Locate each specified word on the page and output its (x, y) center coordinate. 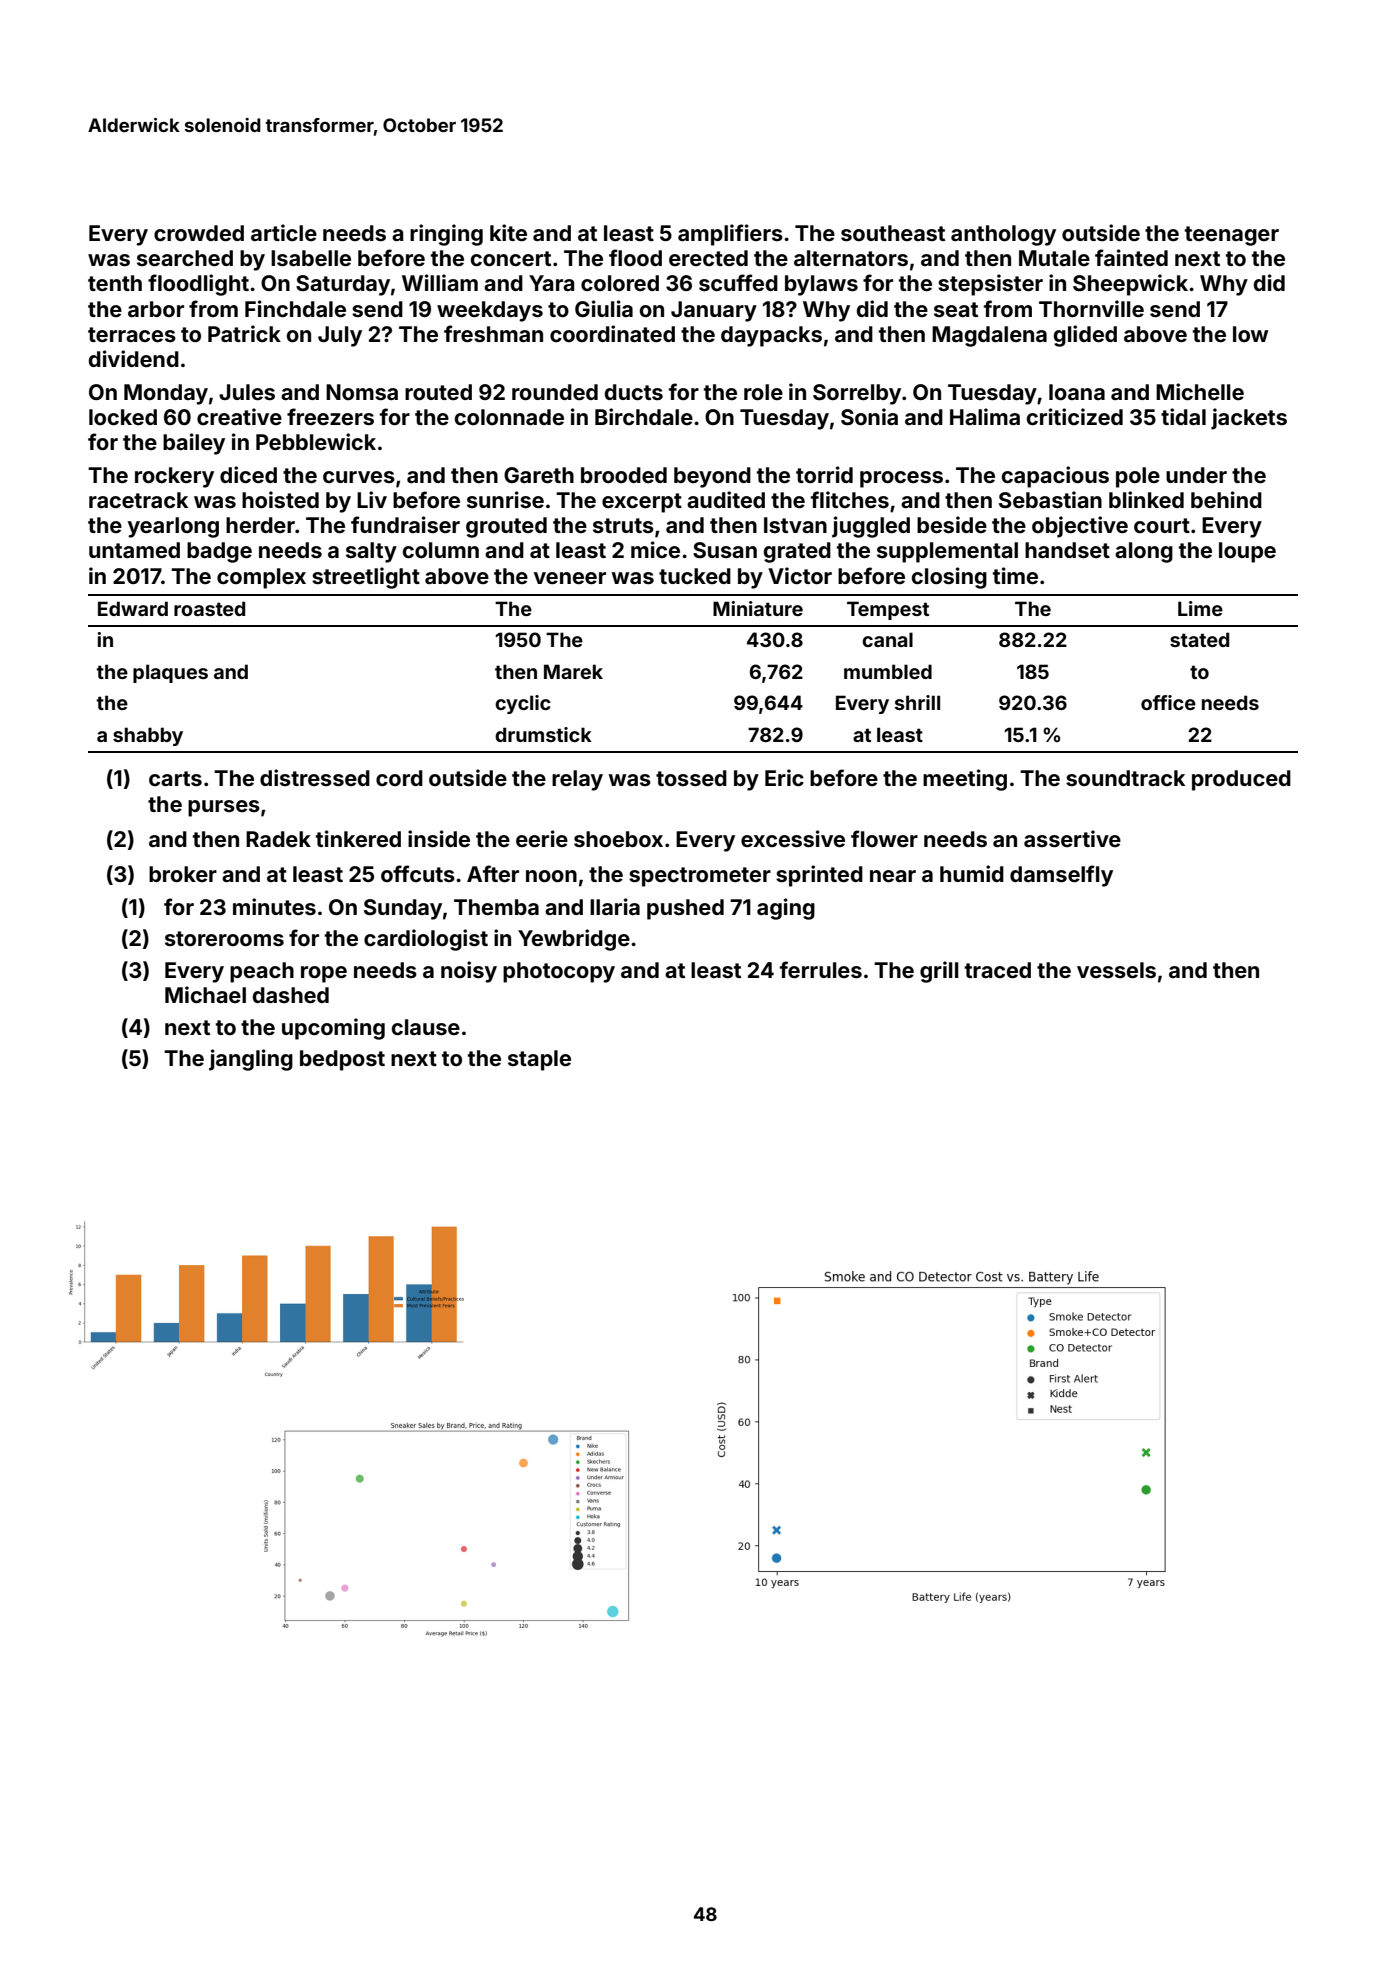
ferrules (821, 969)
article (284, 232)
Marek (573, 671)
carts (175, 778)
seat (956, 309)
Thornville (1091, 308)
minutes (274, 906)
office (1168, 702)
